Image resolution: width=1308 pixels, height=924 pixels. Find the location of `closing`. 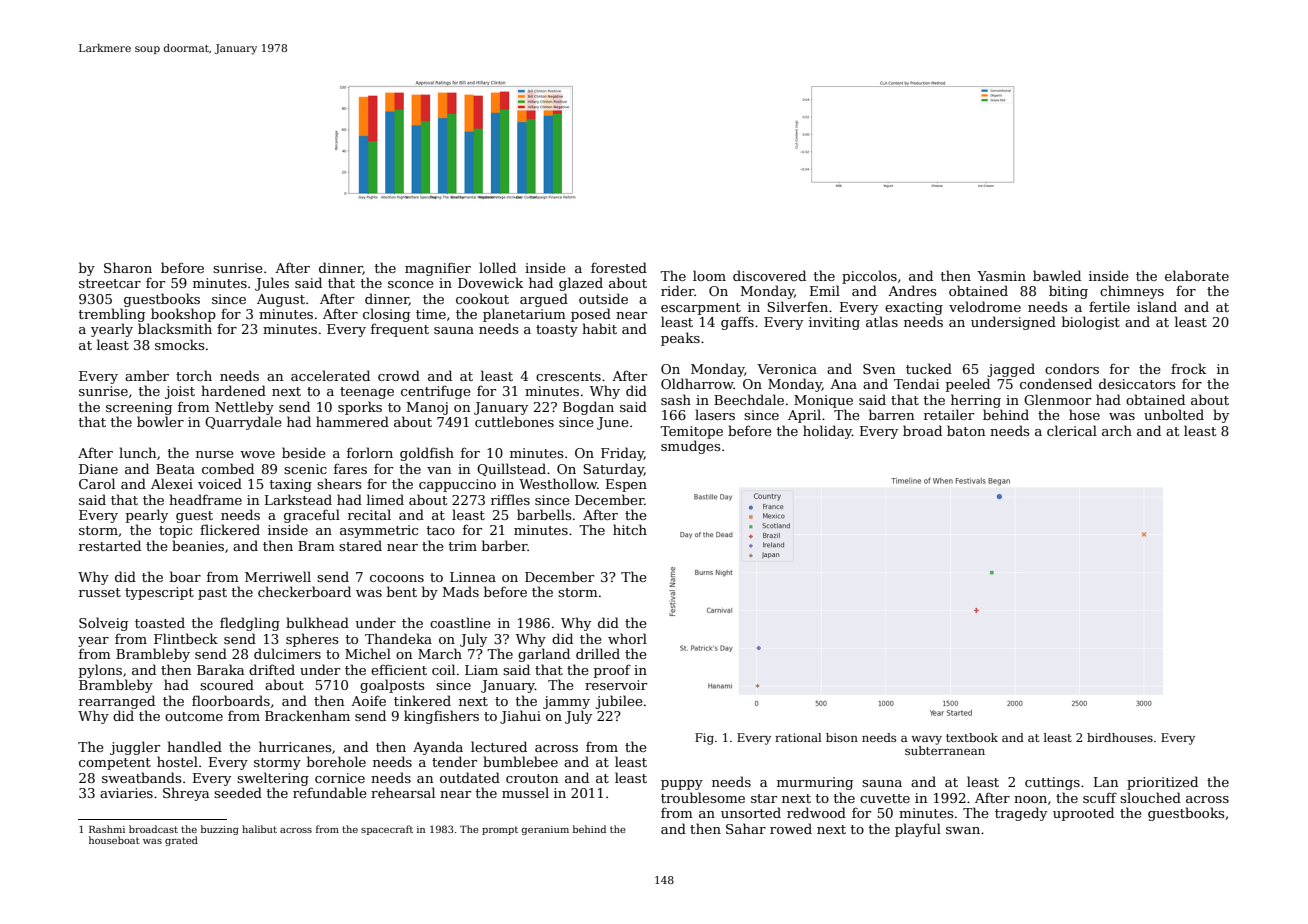

closing is located at coordinates (386, 315).
